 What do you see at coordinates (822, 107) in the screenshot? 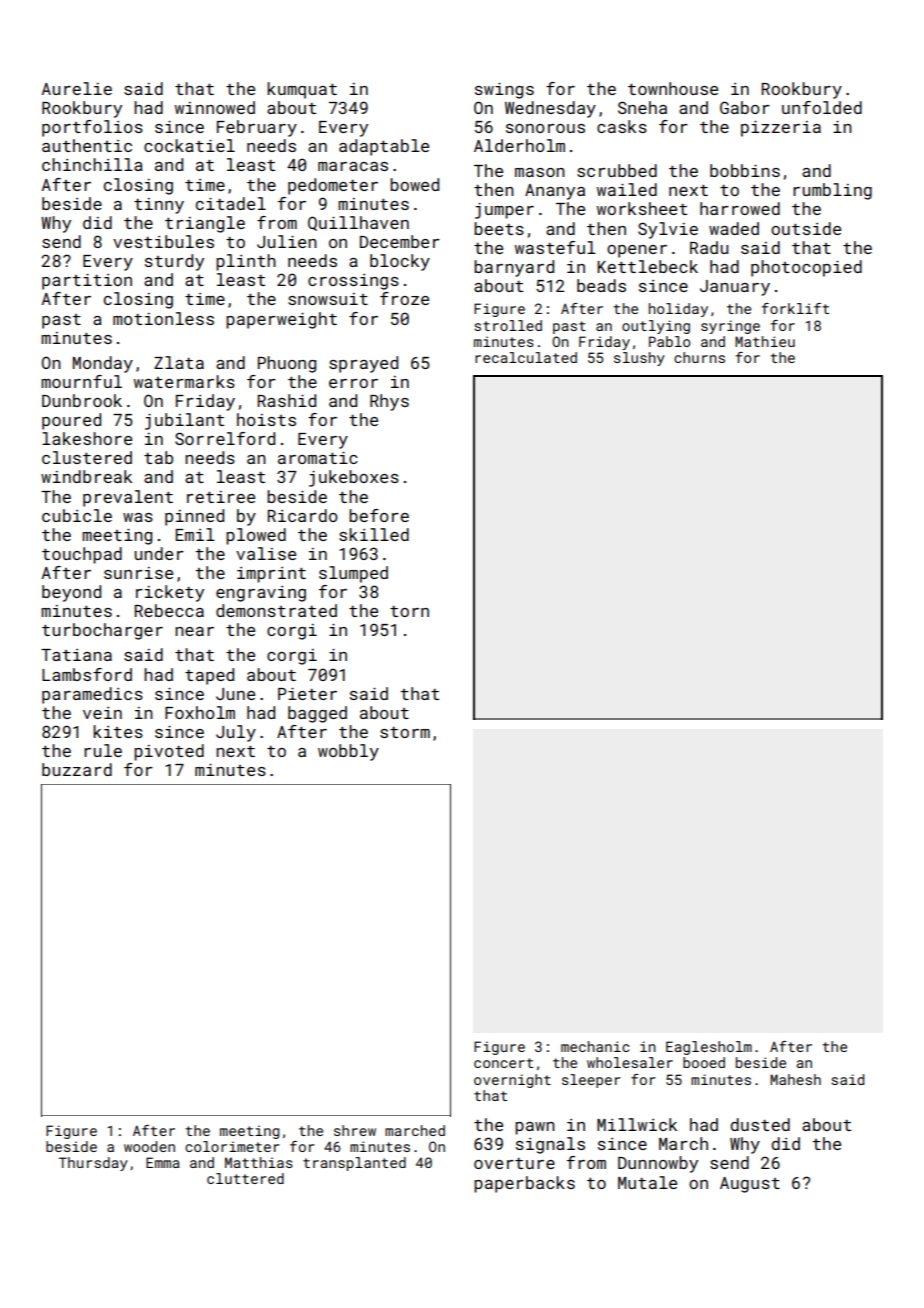
I see `unfolded` at bounding box center [822, 107].
